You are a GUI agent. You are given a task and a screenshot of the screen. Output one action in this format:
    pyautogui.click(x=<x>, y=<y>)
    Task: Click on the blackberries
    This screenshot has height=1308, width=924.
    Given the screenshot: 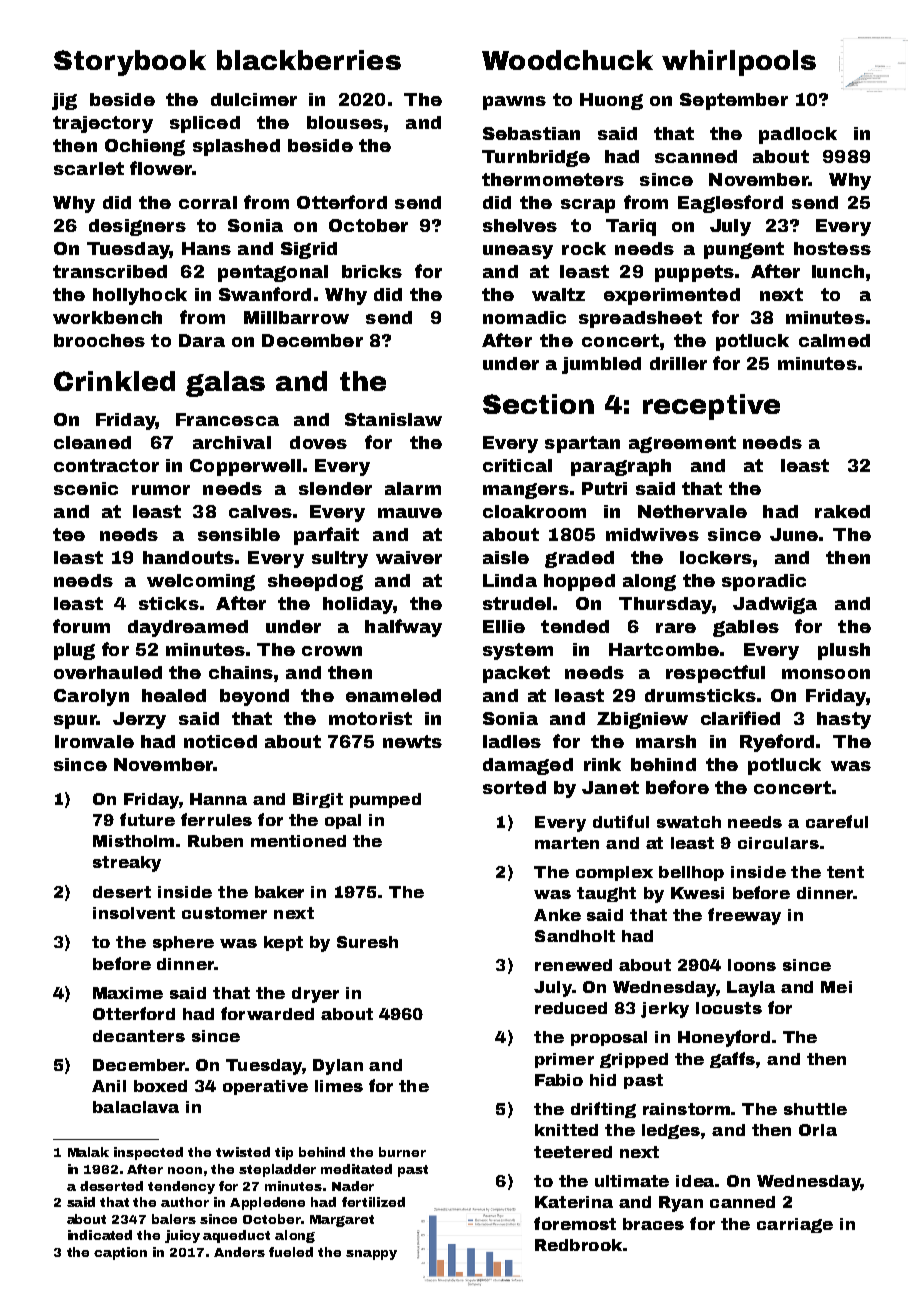 What is the action you would take?
    pyautogui.click(x=309, y=60)
